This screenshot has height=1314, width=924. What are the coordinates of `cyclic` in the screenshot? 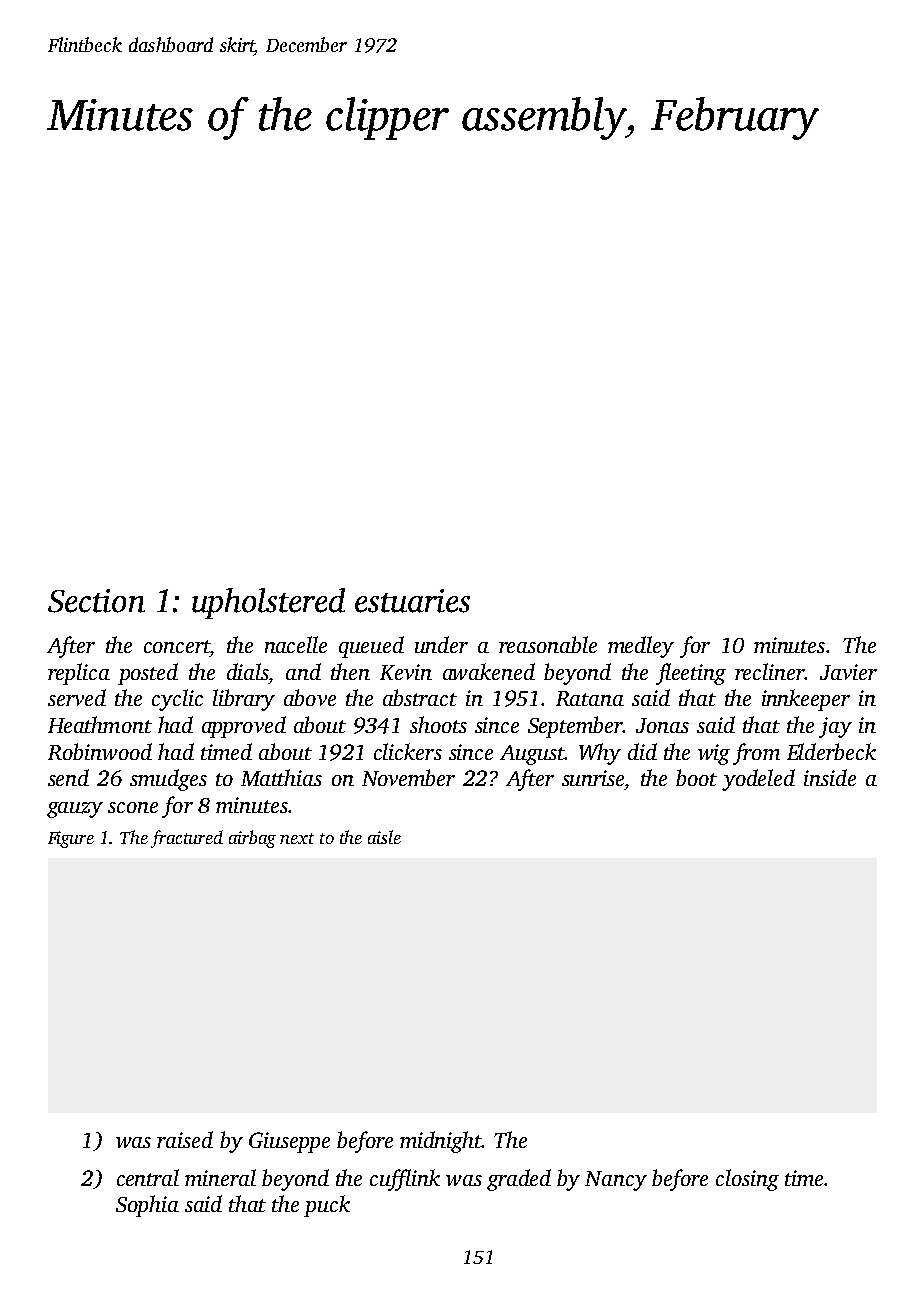 It's located at (177, 700).
